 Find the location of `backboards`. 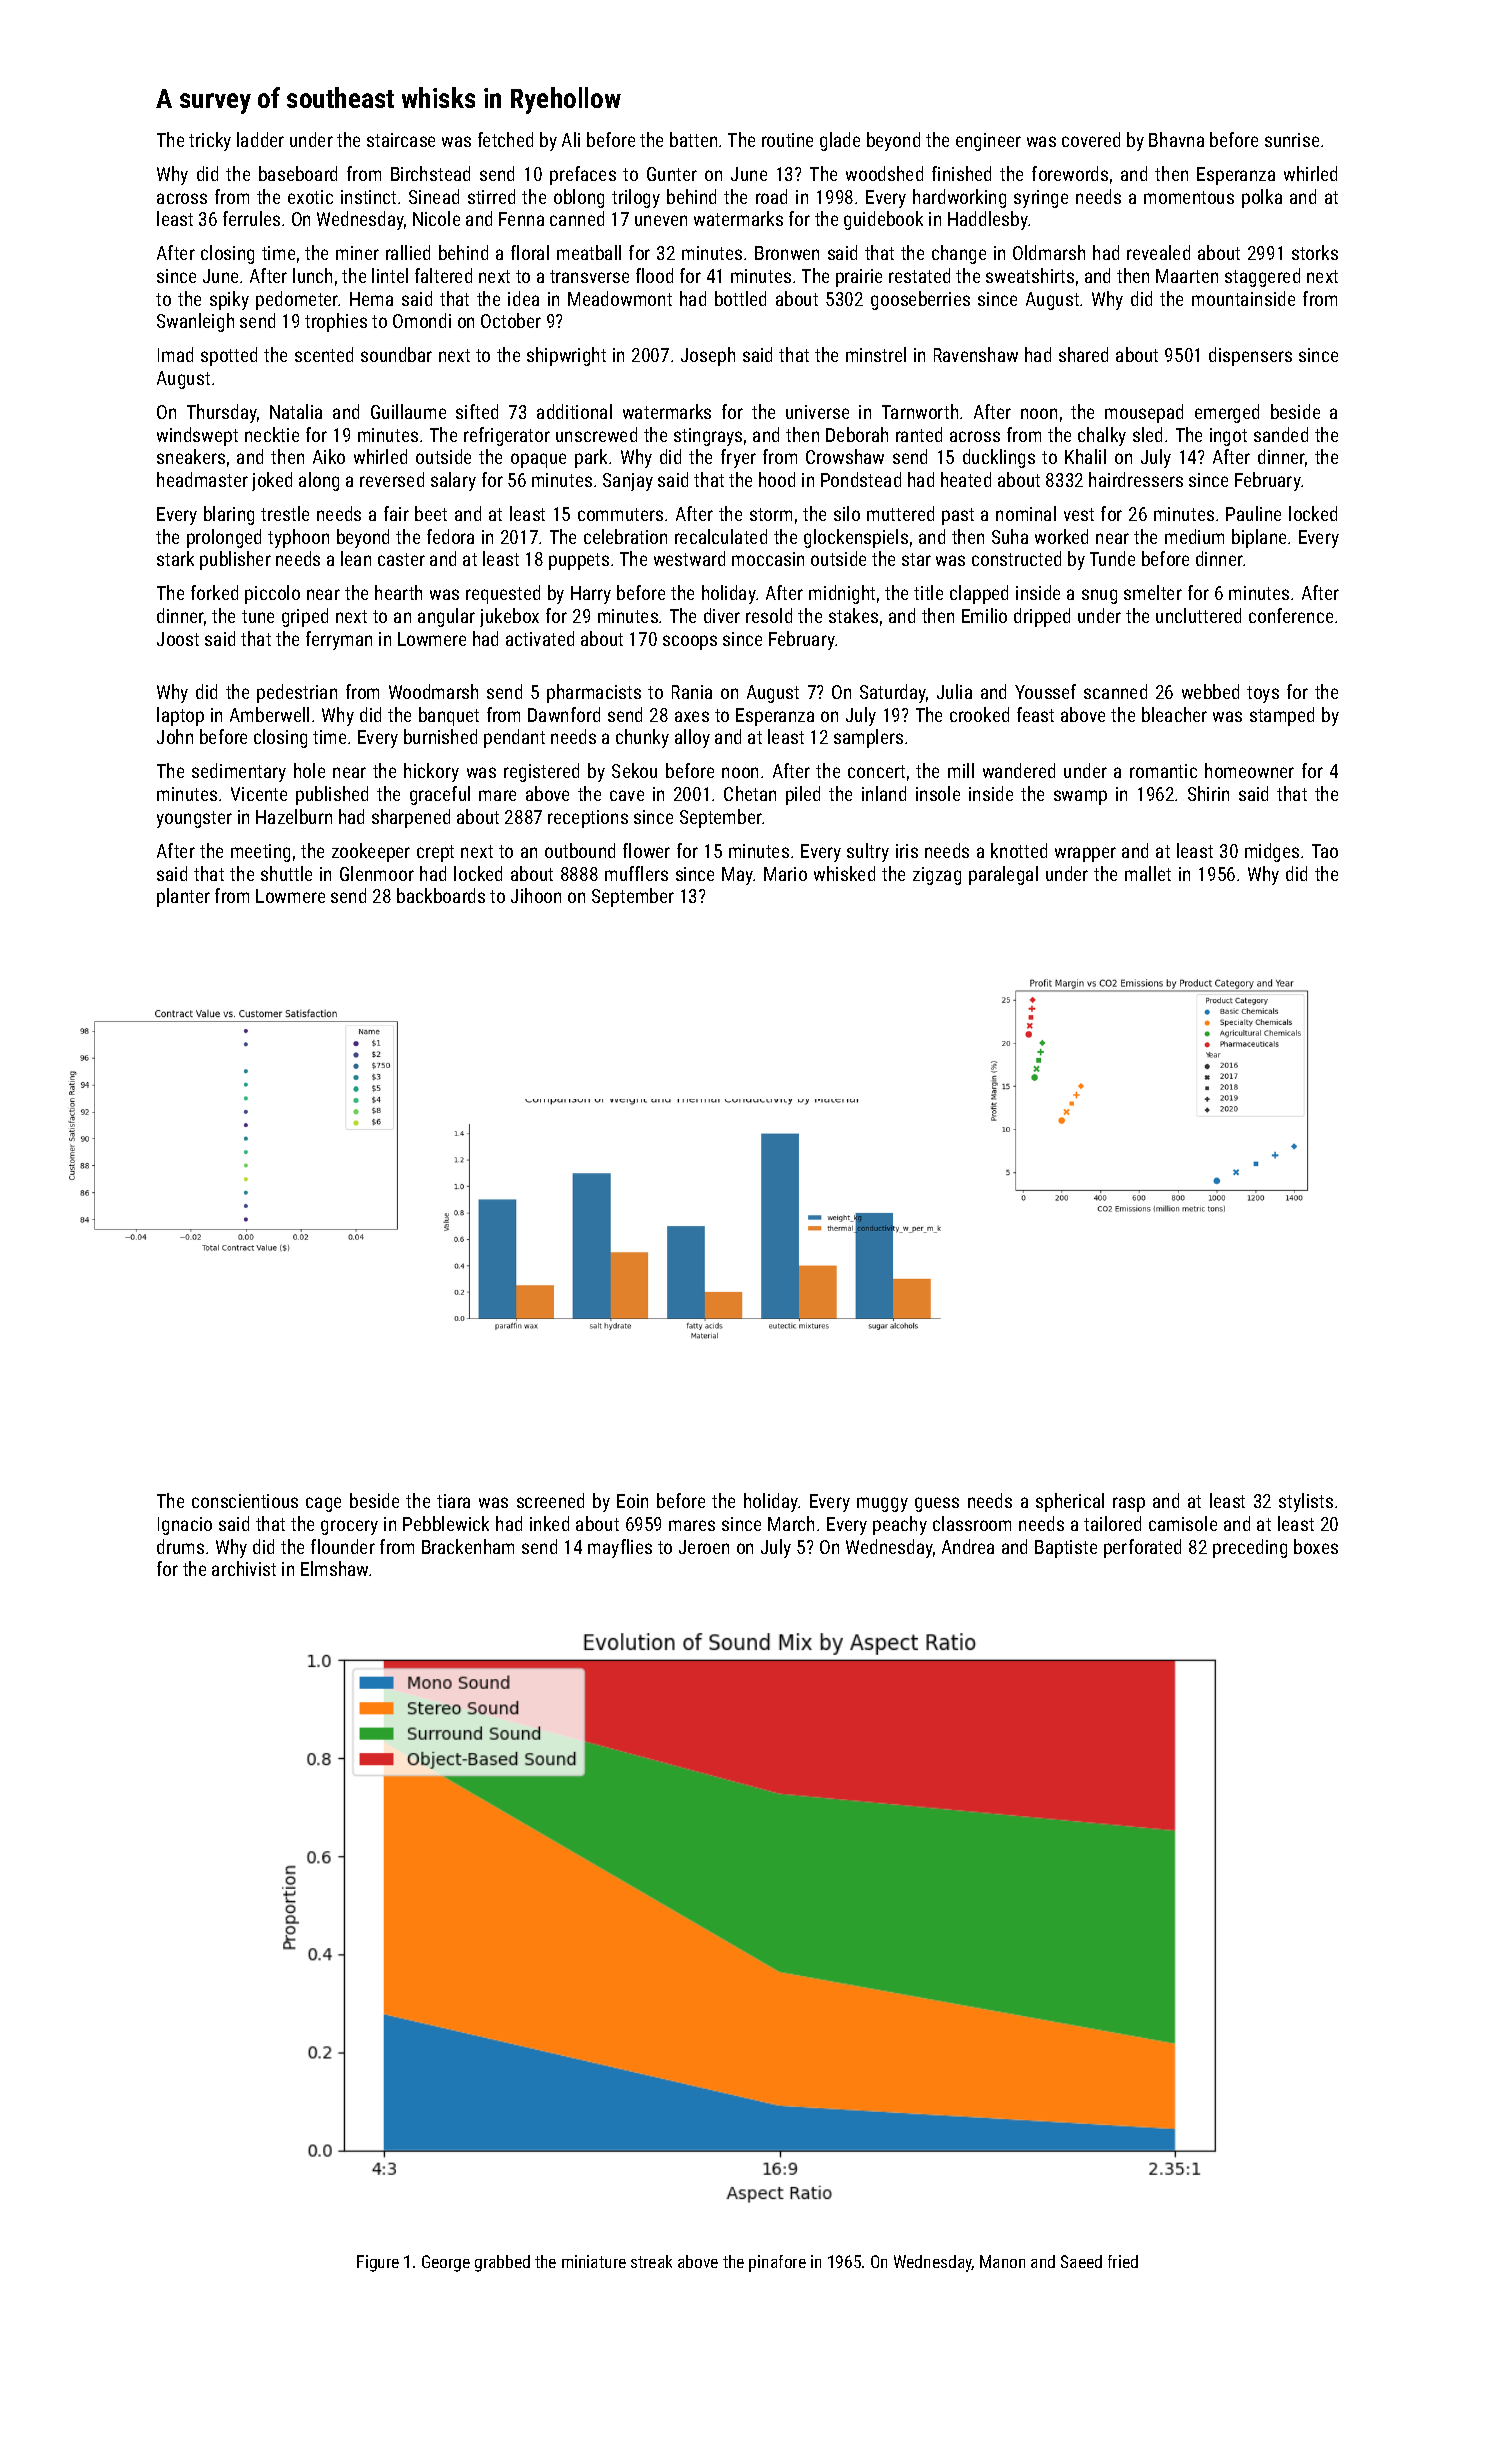

backboards is located at coordinates (441, 895).
